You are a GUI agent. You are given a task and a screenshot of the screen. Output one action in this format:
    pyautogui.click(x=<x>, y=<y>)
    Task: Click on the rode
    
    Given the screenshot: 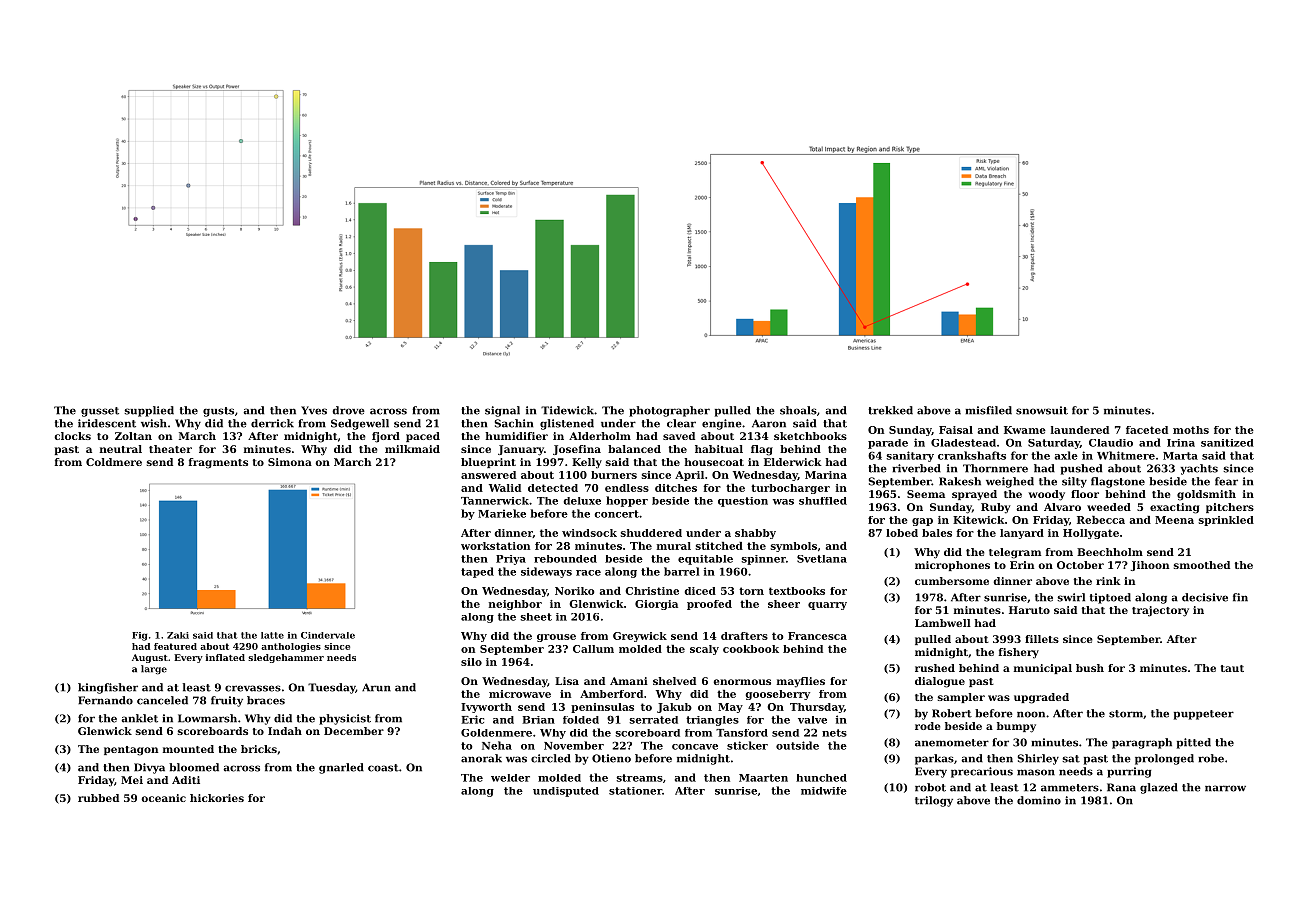 What is the action you would take?
    pyautogui.click(x=928, y=726)
